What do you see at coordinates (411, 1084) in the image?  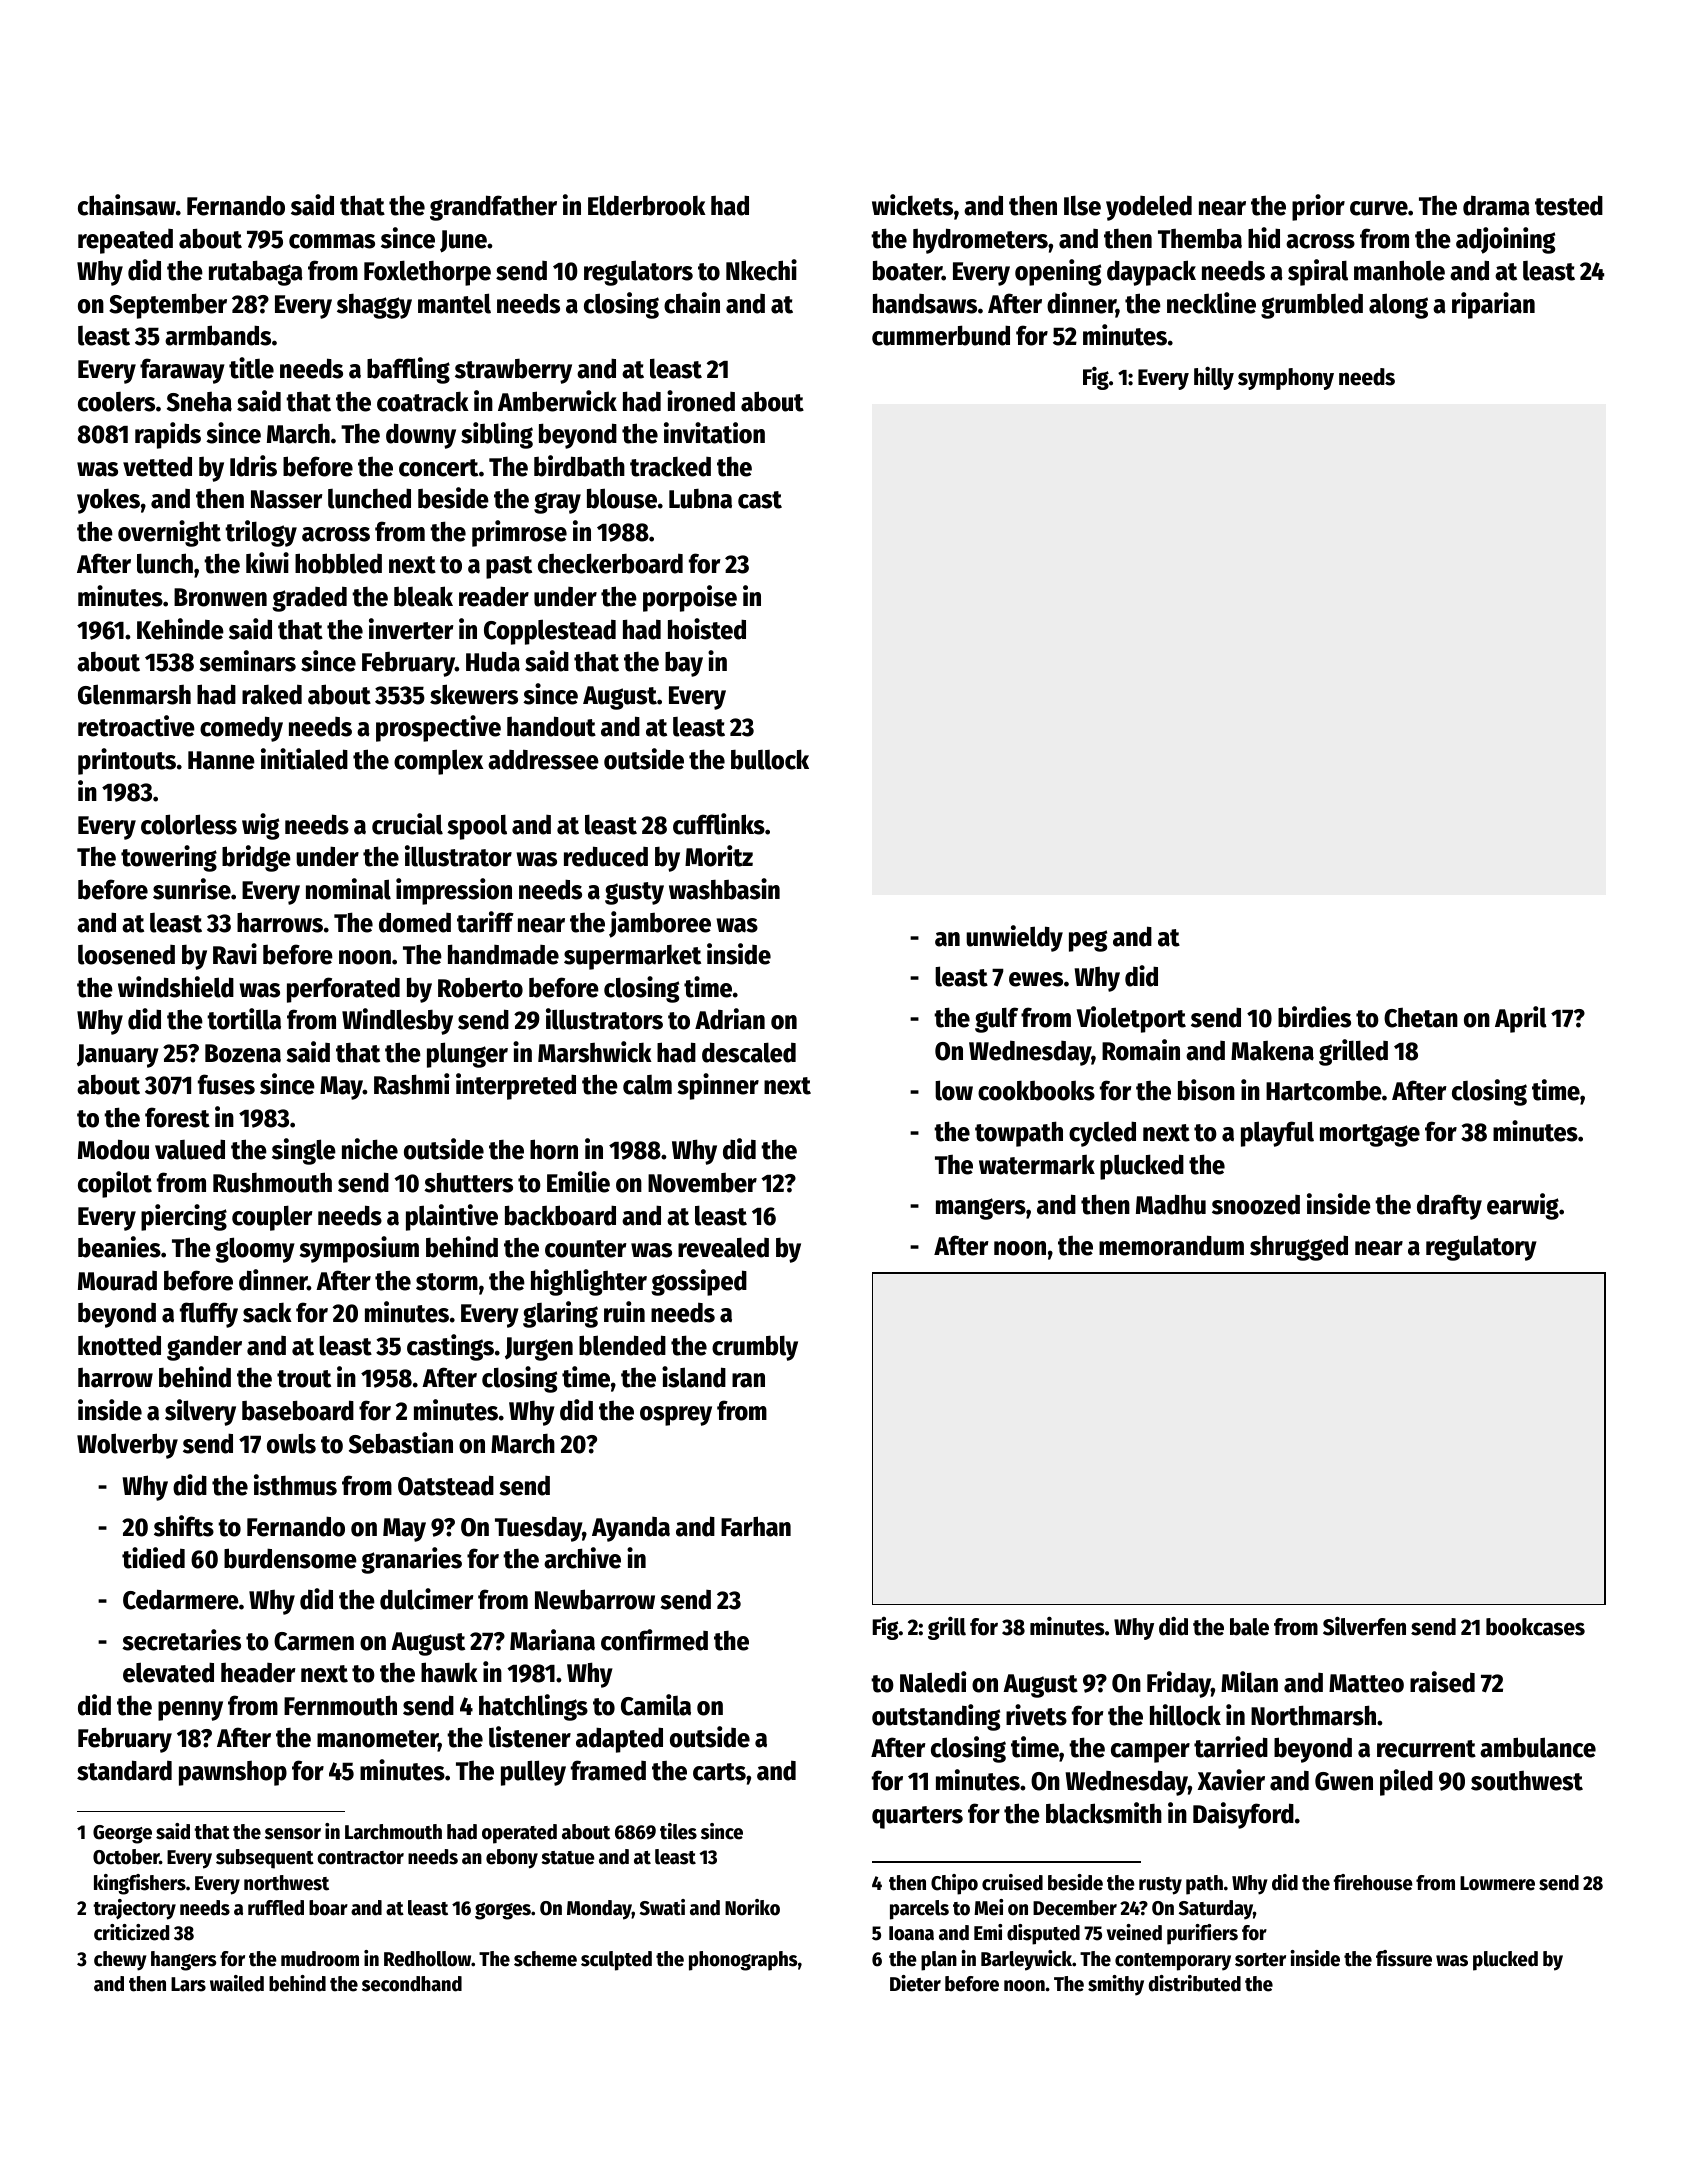 I see `Rashmi` at bounding box center [411, 1084].
